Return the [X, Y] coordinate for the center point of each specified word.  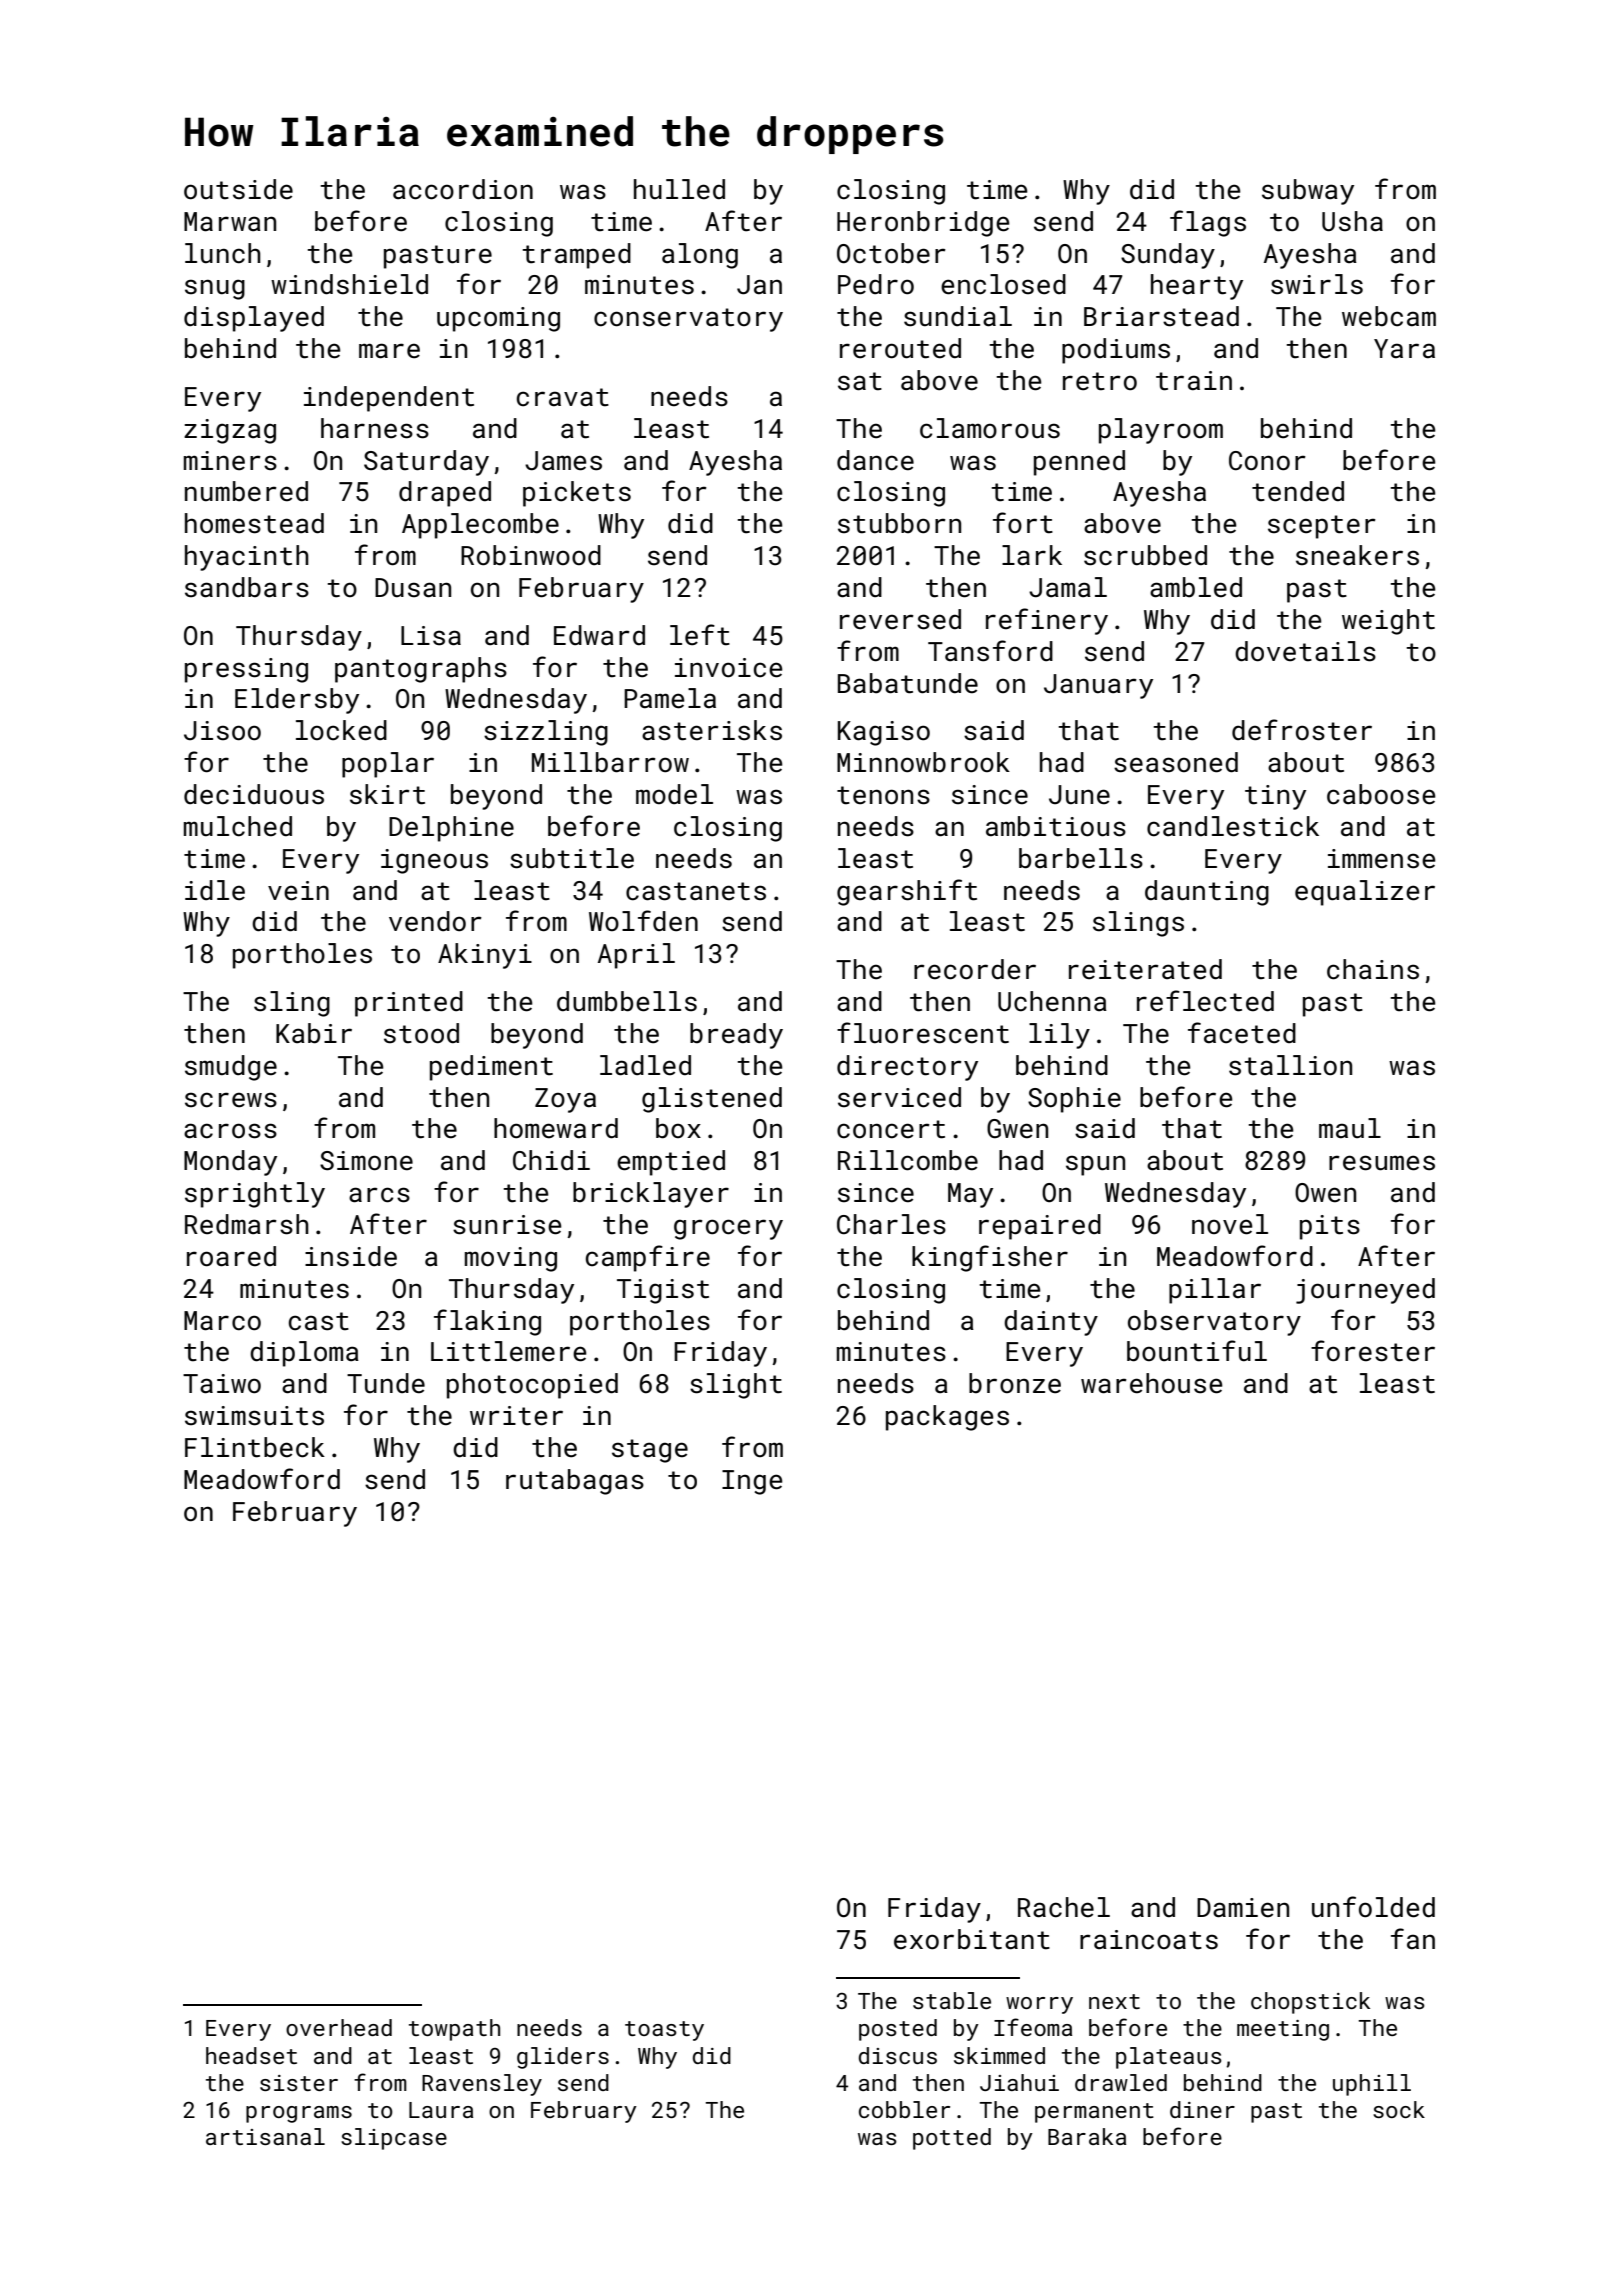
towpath [454, 2030]
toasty [664, 2031]
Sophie [1074, 1100]
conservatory [688, 320]
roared [231, 1256]
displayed [254, 319]
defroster [1302, 730]
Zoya [565, 1100]
